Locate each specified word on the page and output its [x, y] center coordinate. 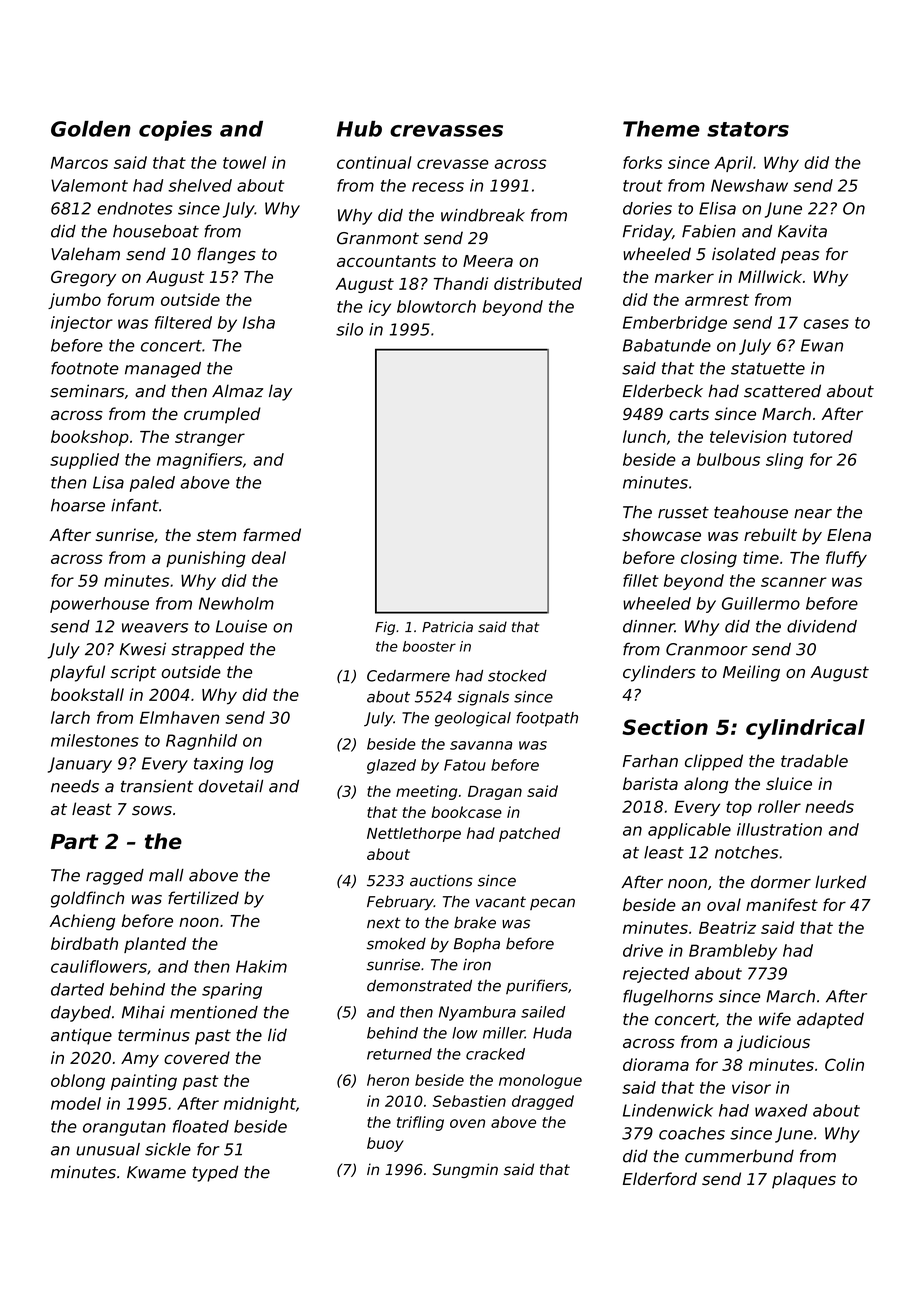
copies [175, 131]
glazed [391, 766]
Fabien [709, 231]
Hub [359, 129]
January [80, 765]
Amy [140, 1060]
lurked [841, 882]
